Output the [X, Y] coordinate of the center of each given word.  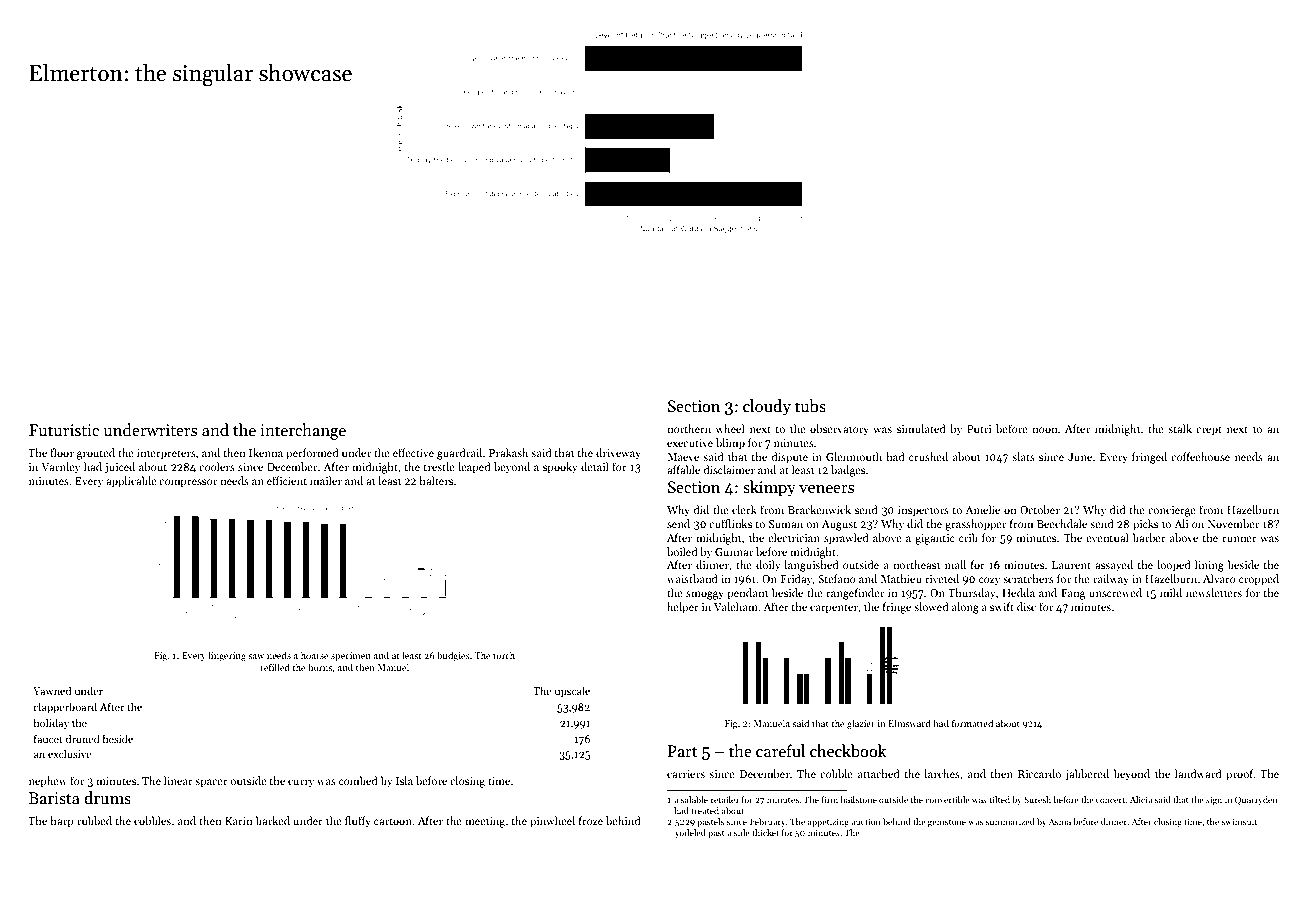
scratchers [1028, 578]
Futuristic [64, 430]
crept [1209, 431]
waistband [692, 578]
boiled [682, 551]
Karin [239, 821]
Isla [404, 780]
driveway [618, 454]
